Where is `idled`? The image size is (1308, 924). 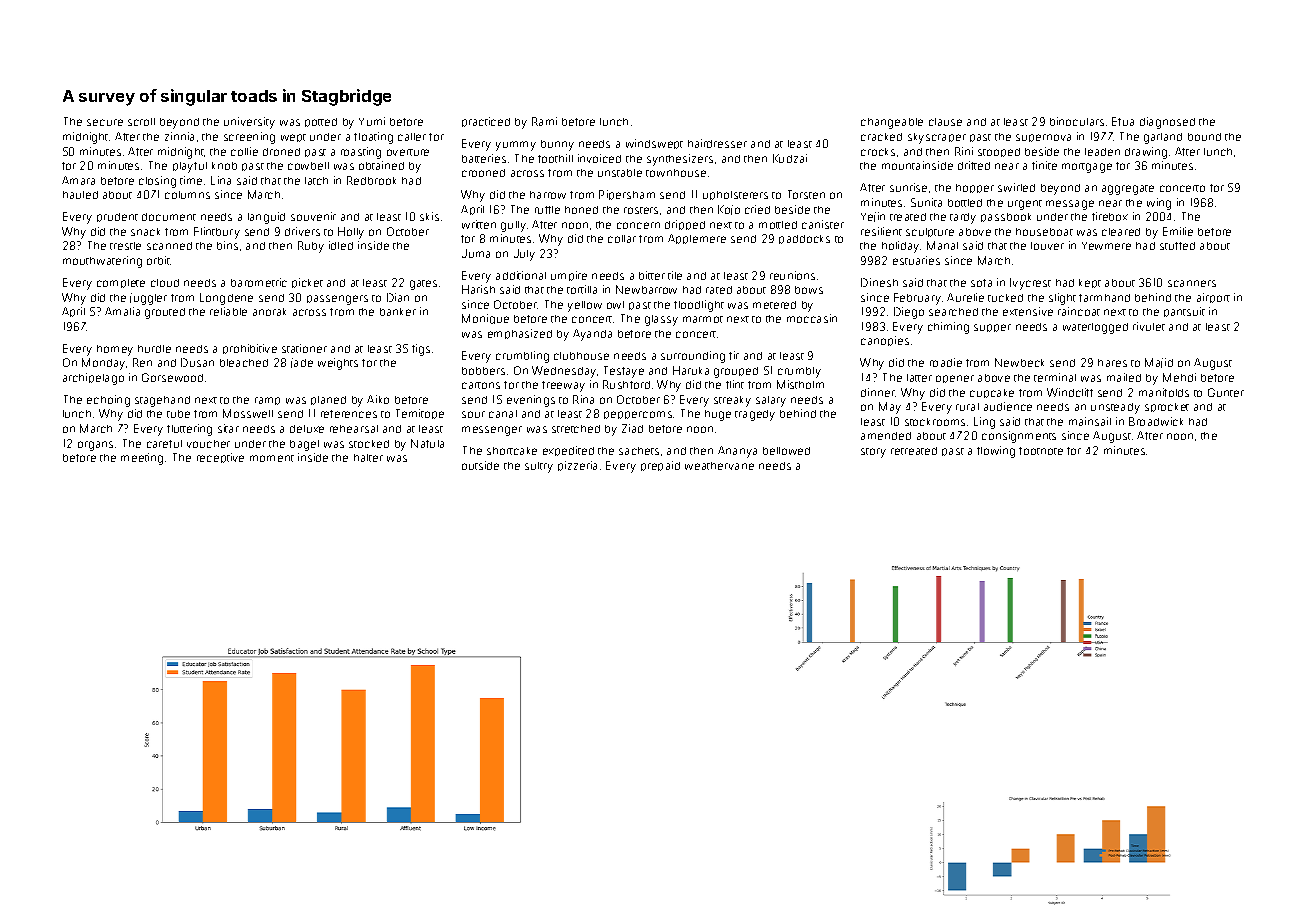
idled is located at coordinates (341, 245).
